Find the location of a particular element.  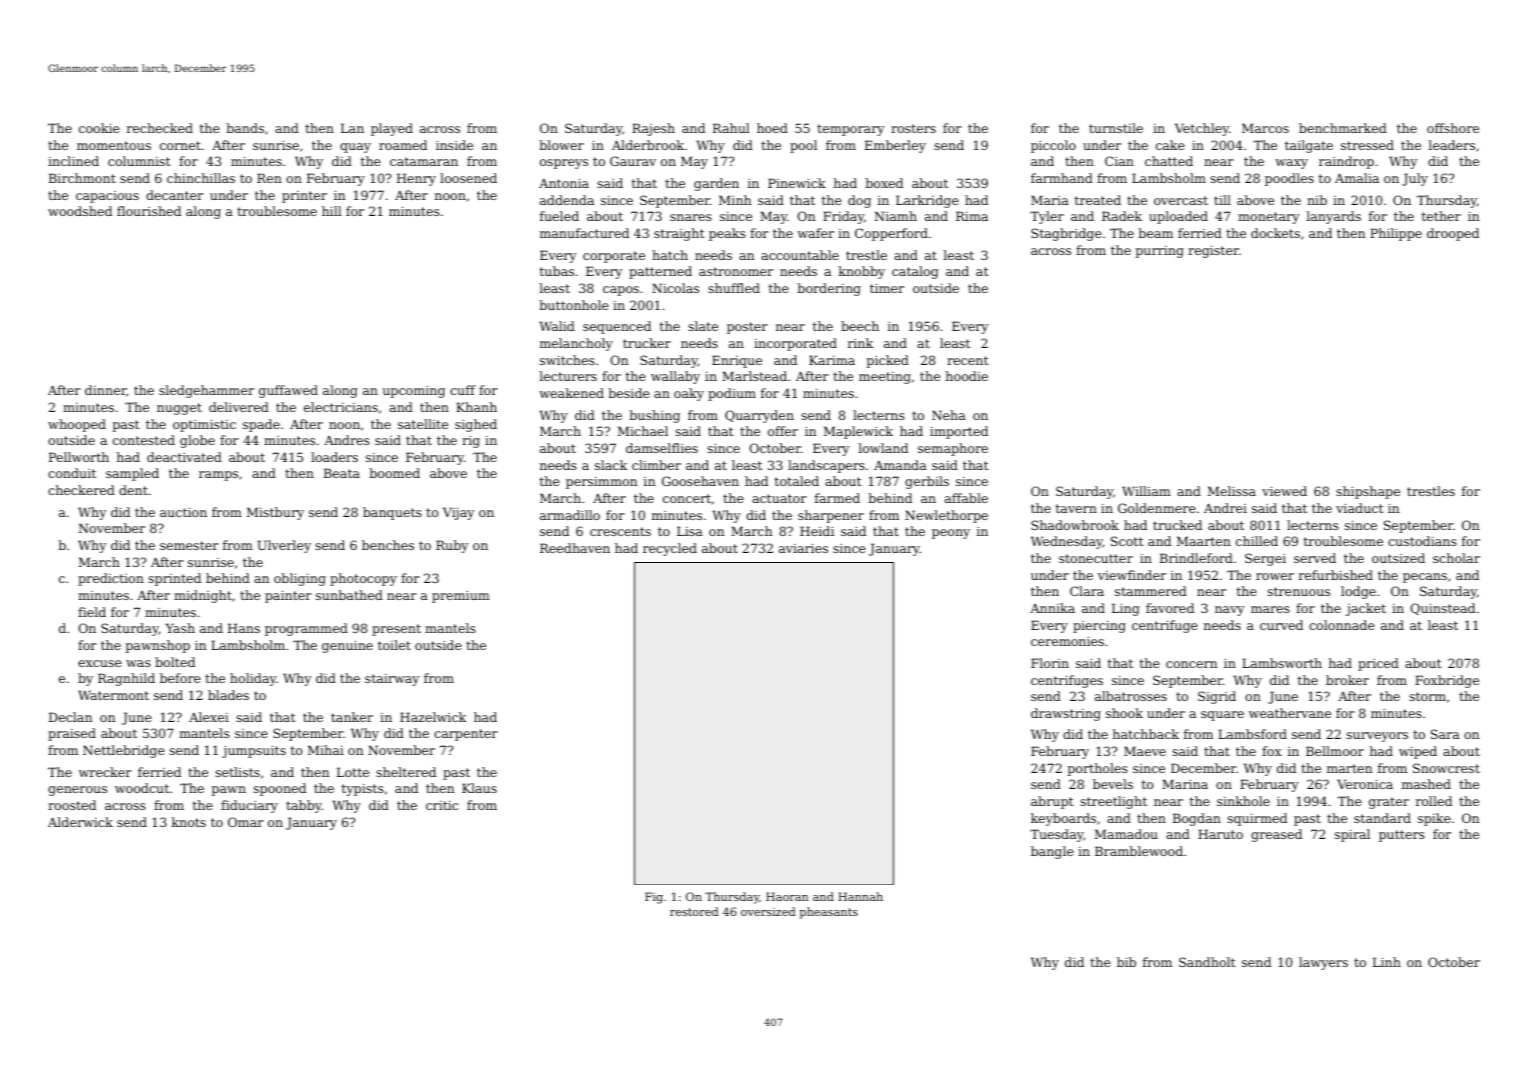

Klaus is located at coordinates (479, 788).
